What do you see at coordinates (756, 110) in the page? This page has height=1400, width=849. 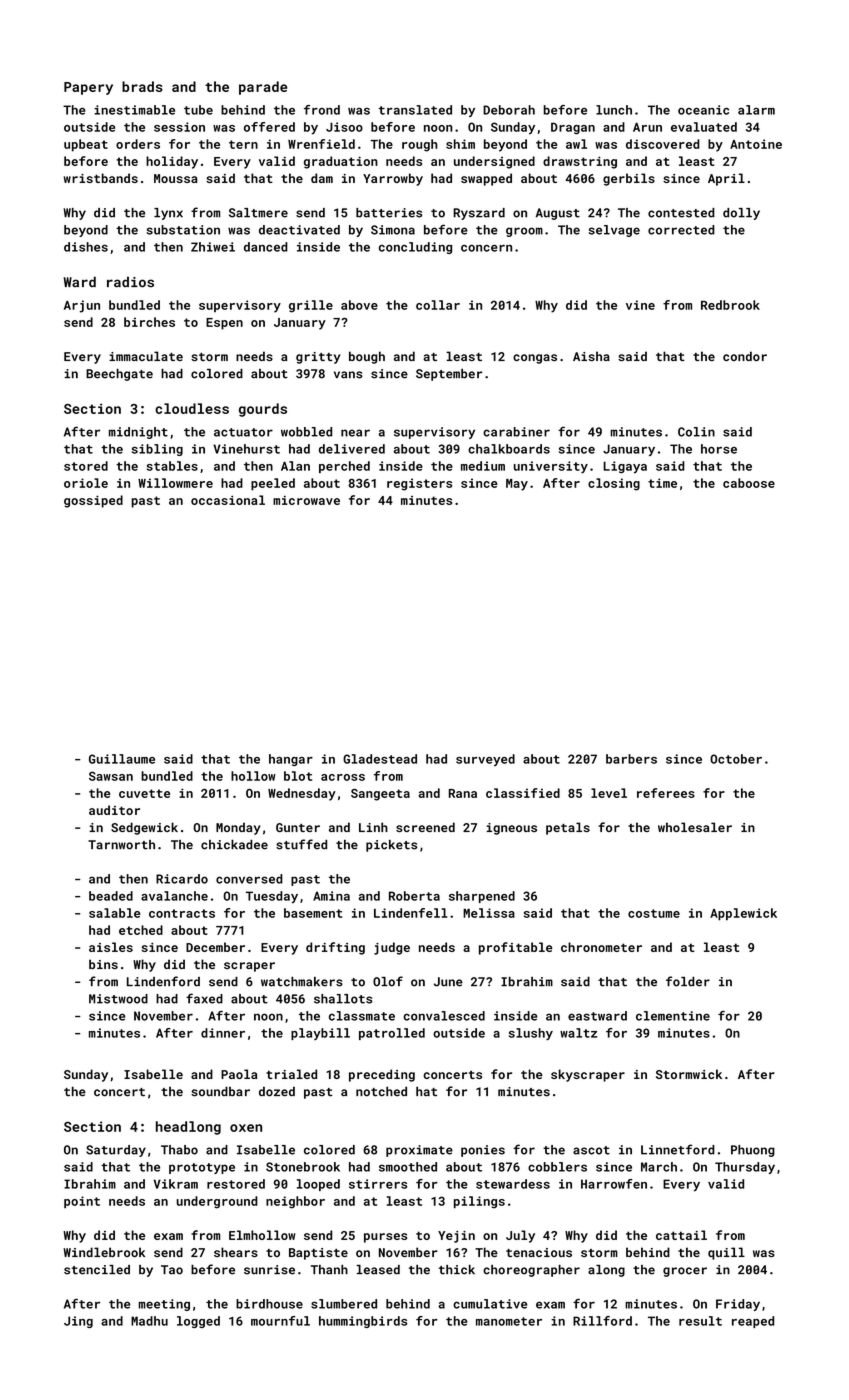 I see `alarm` at bounding box center [756, 110].
